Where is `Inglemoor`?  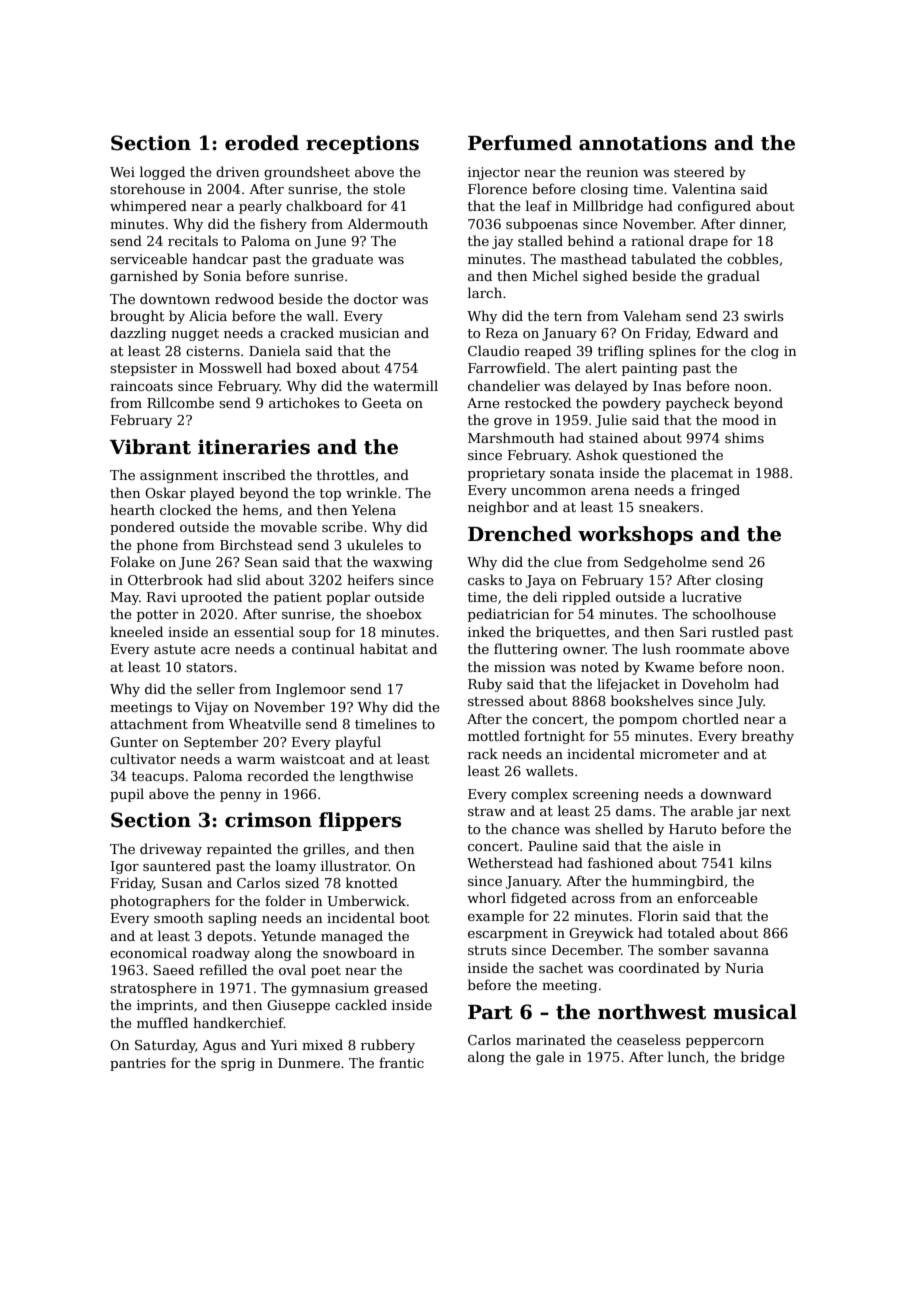
Inglemoor is located at coordinates (311, 690).
